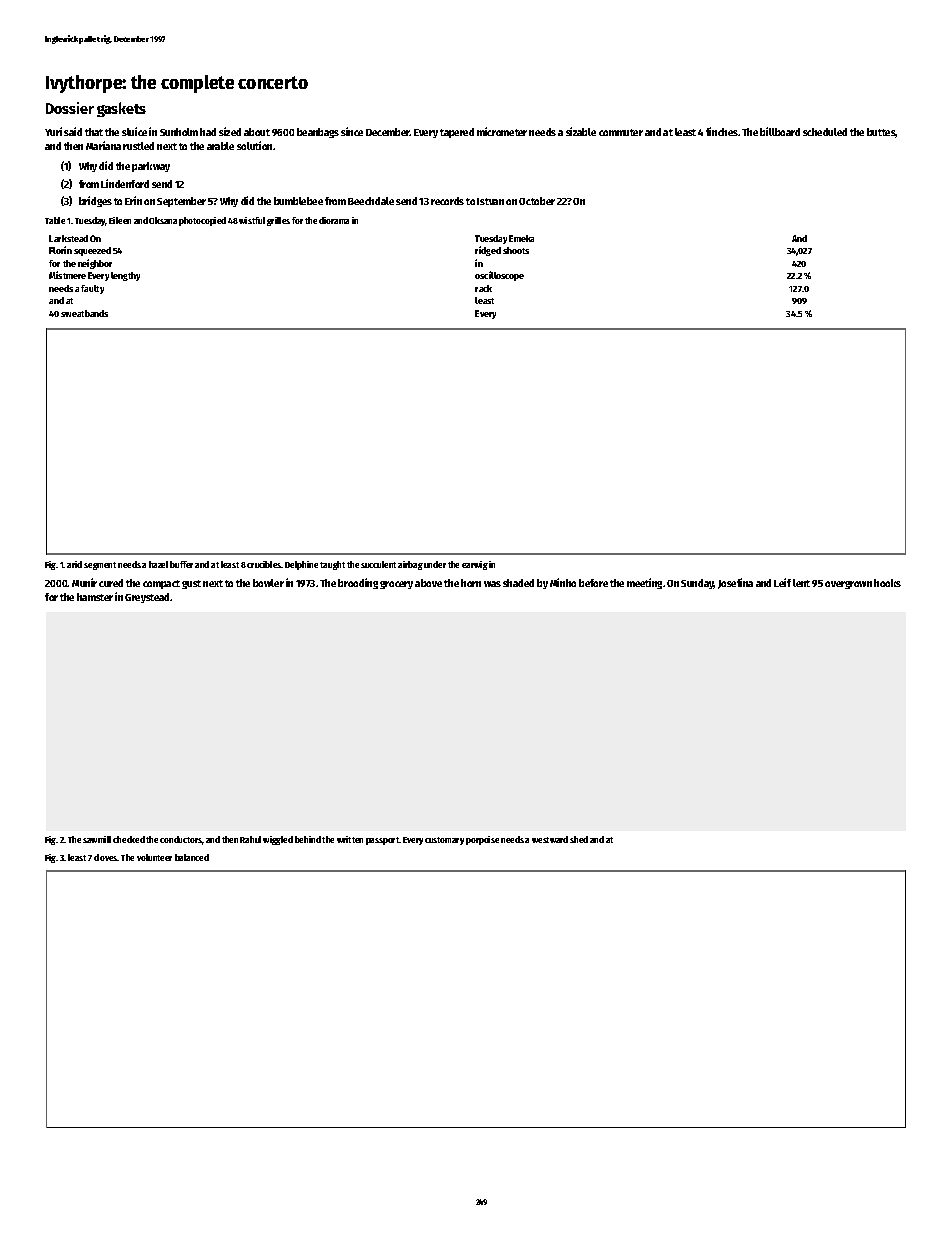  I want to click on taught, so click(332, 565).
